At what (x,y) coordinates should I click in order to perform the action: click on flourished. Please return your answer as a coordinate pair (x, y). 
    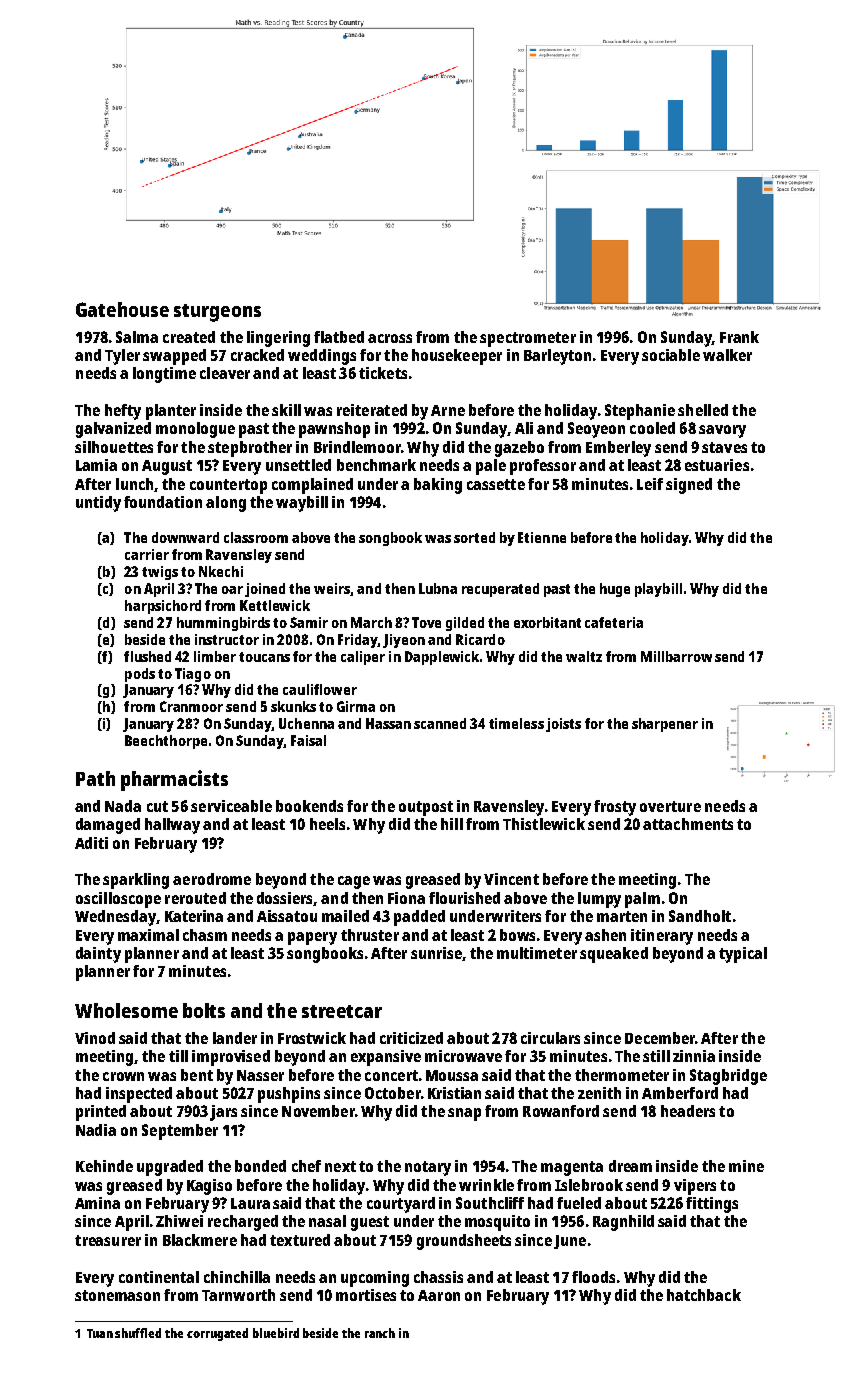
    Looking at the image, I should click on (464, 898).
